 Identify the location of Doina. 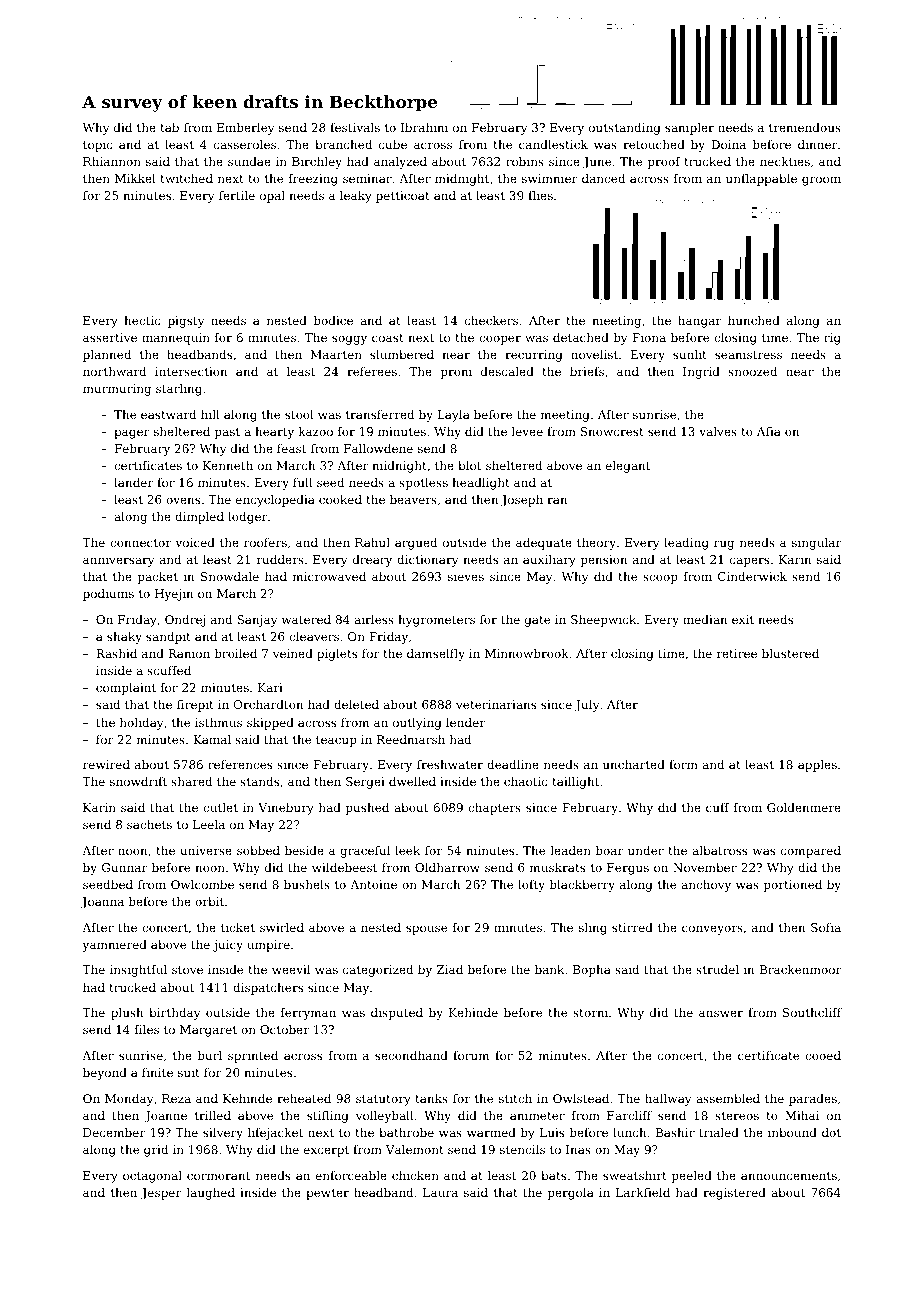
(729, 144).
